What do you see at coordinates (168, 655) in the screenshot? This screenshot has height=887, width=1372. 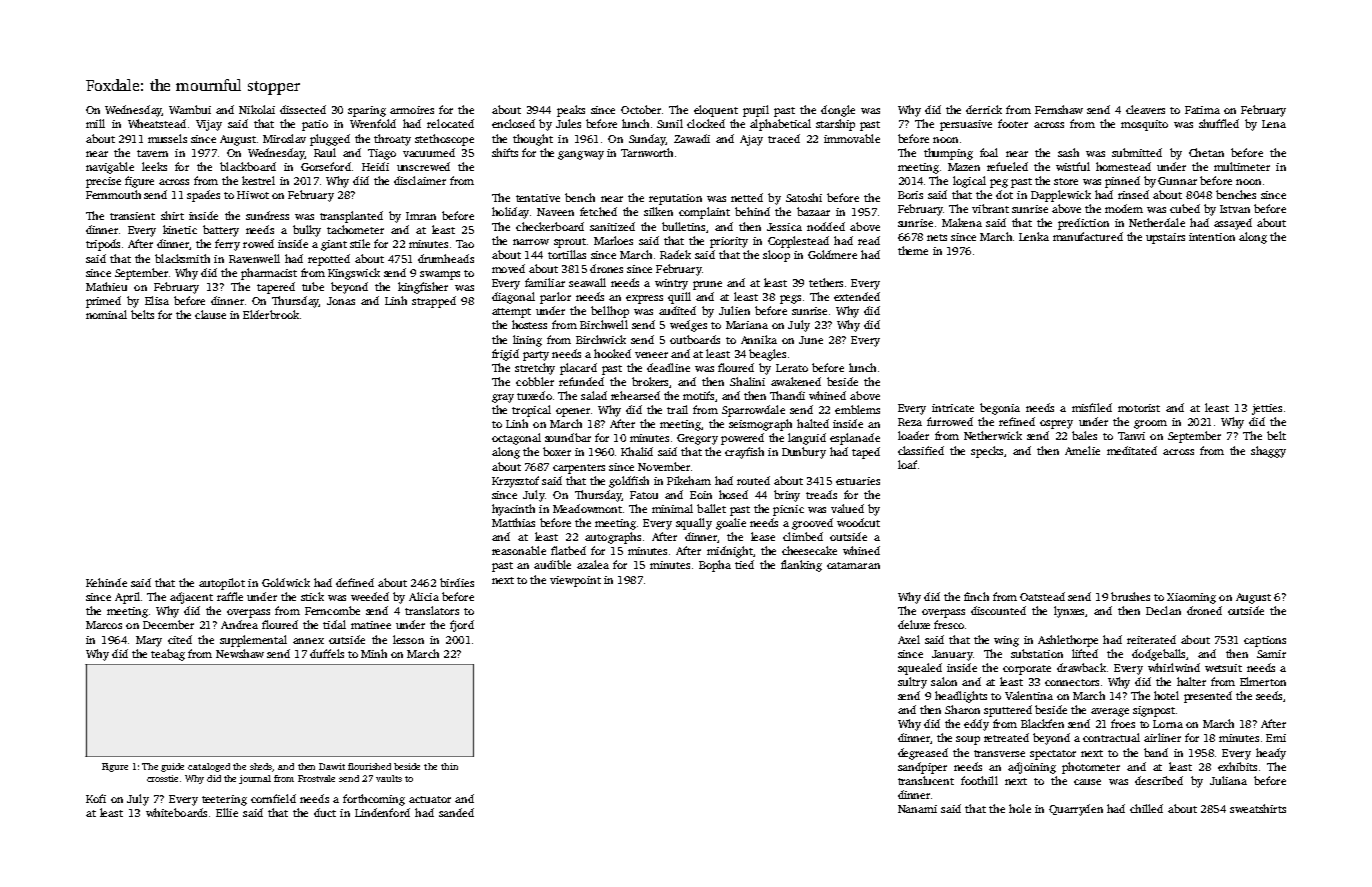 I see `teabag` at bounding box center [168, 655].
